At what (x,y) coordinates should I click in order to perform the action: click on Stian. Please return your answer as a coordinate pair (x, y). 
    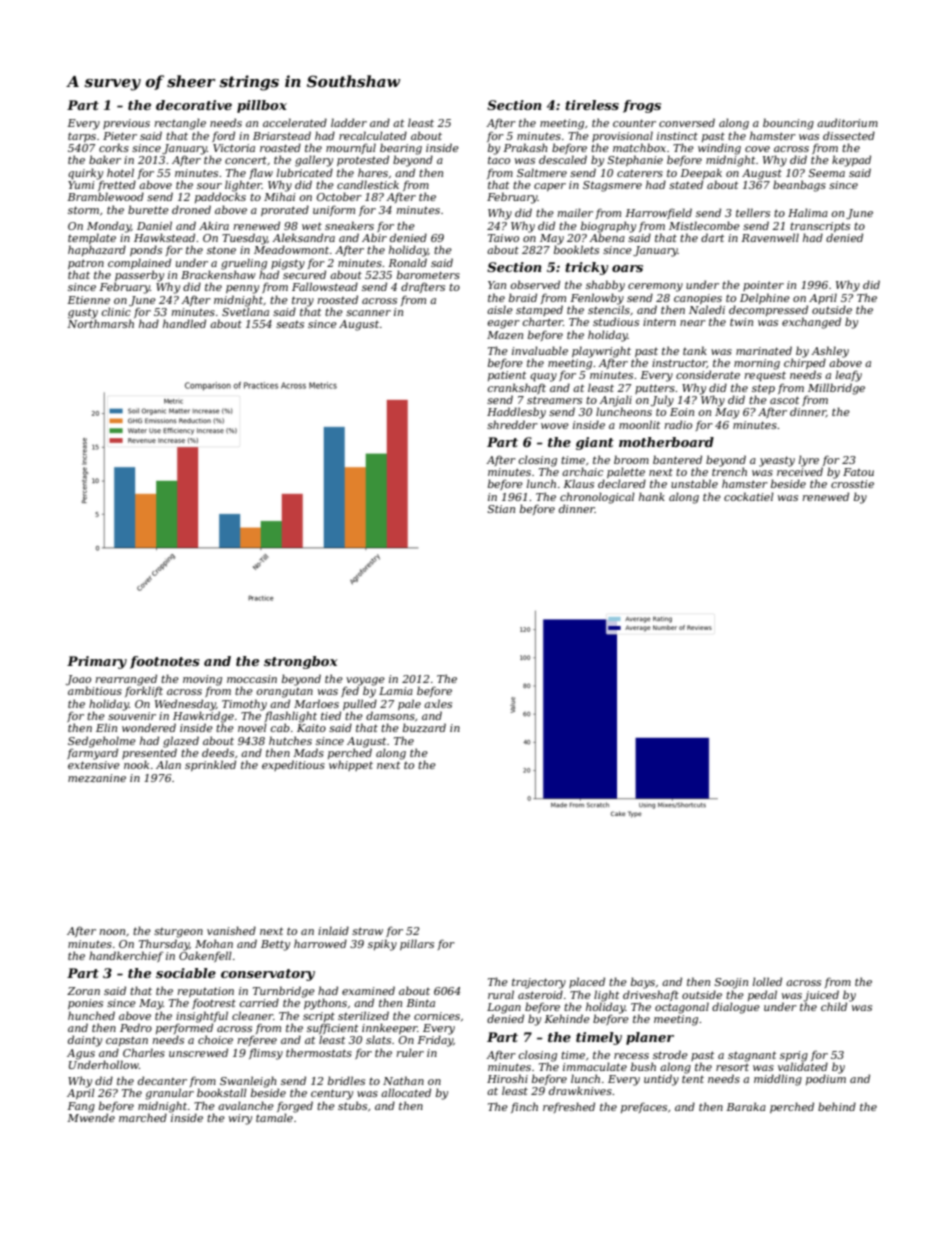
    Looking at the image, I should click on (501, 509).
